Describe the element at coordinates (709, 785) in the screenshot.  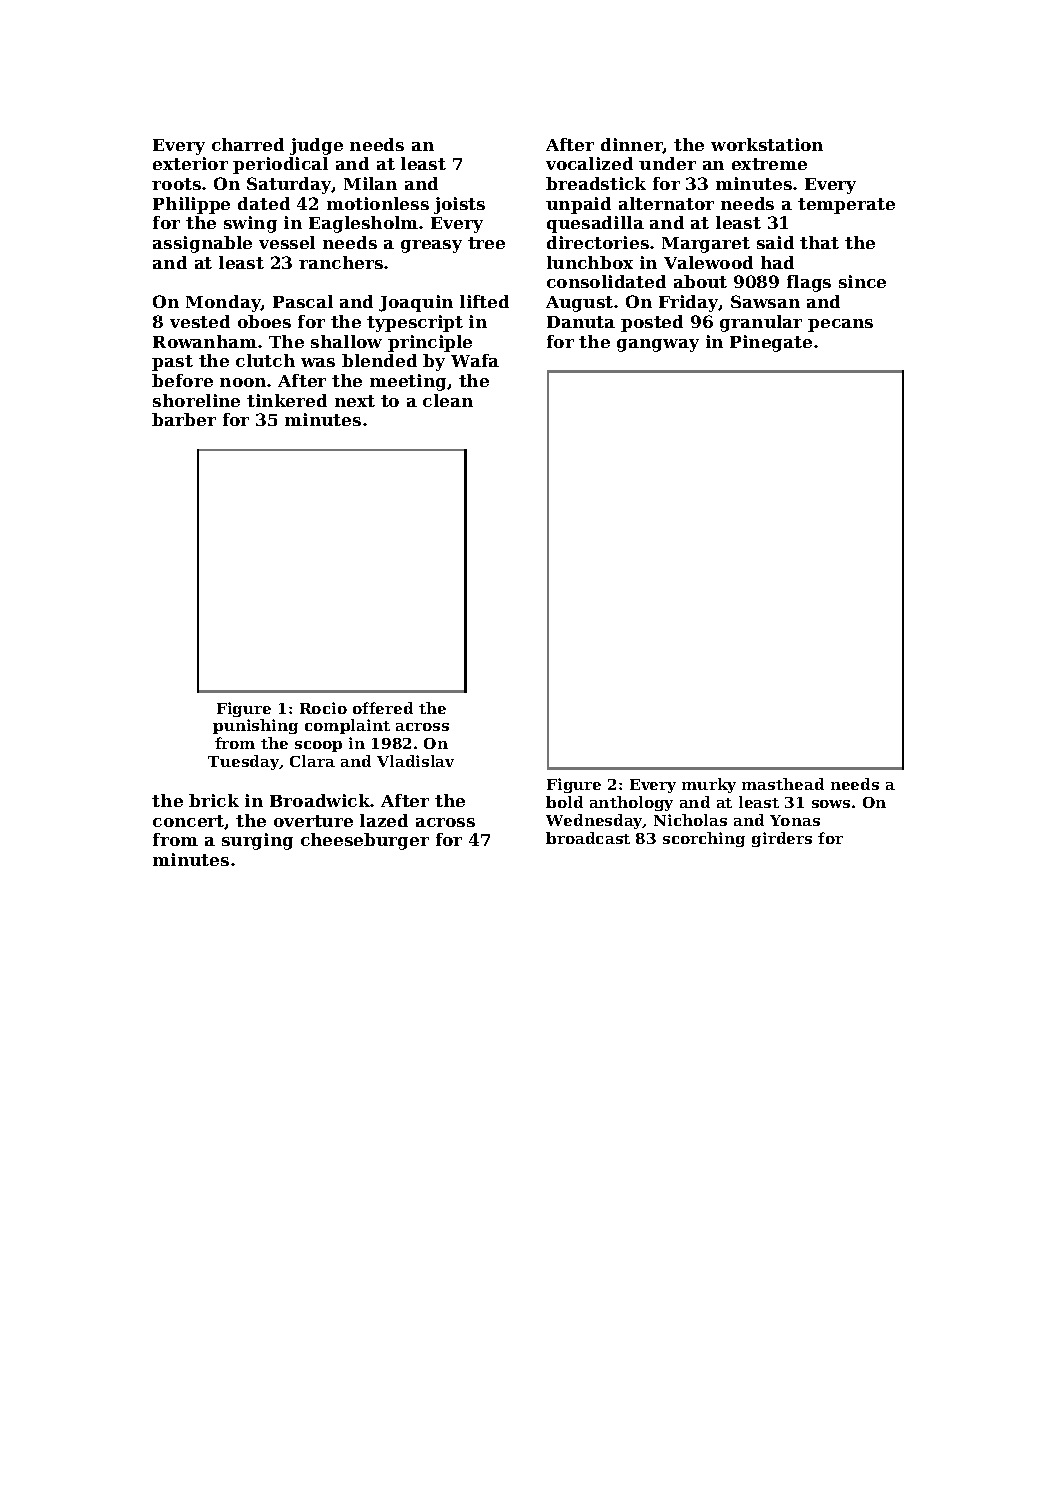
I see `murky` at that location.
